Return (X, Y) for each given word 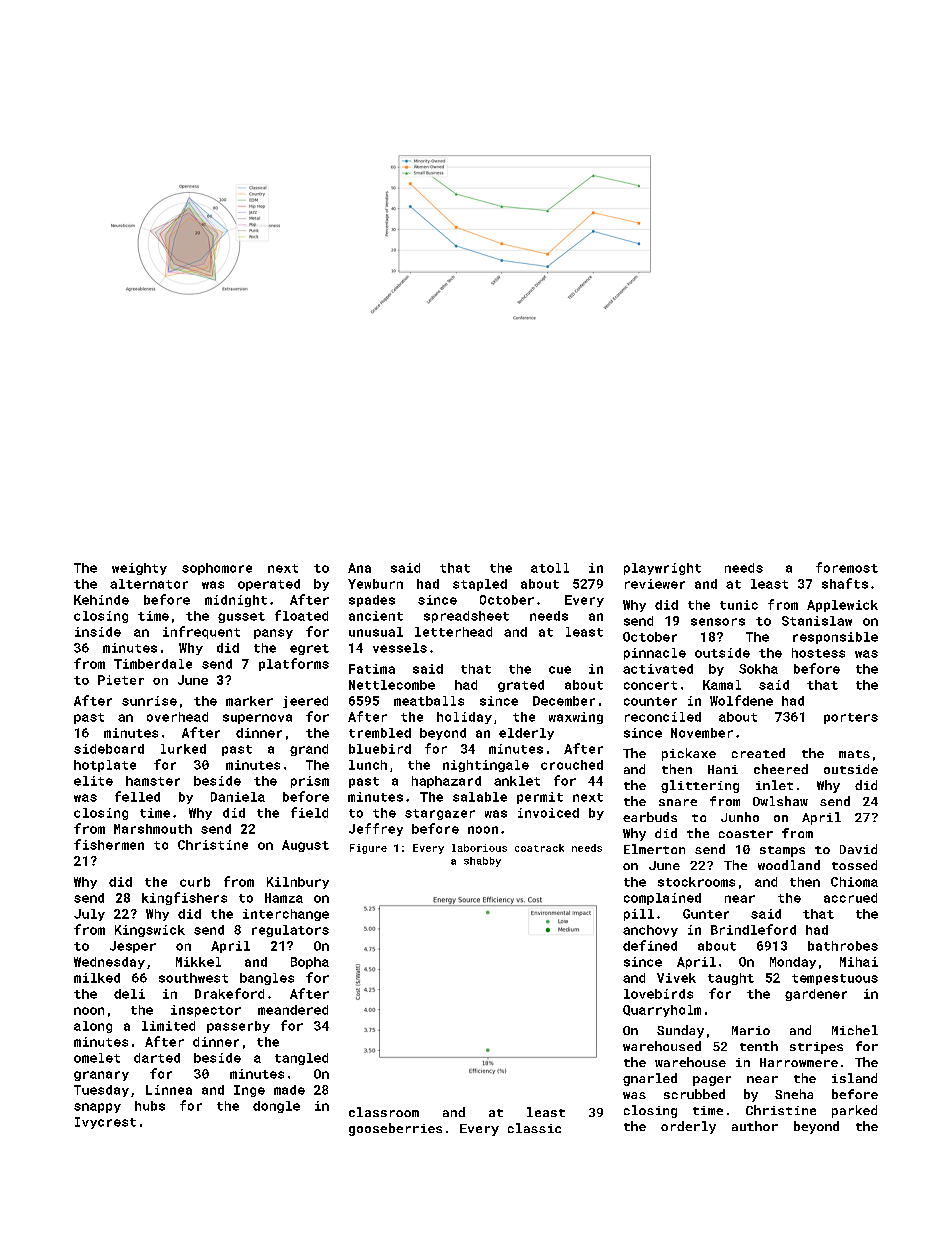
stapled (480, 585)
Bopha (310, 963)
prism (310, 782)
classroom (384, 1112)
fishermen (109, 844)
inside (98, 632)
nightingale (486, 766)
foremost (847, 567)
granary (101, 1076)
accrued (850, 898)
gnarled (650, 1079)
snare (678, 802)
